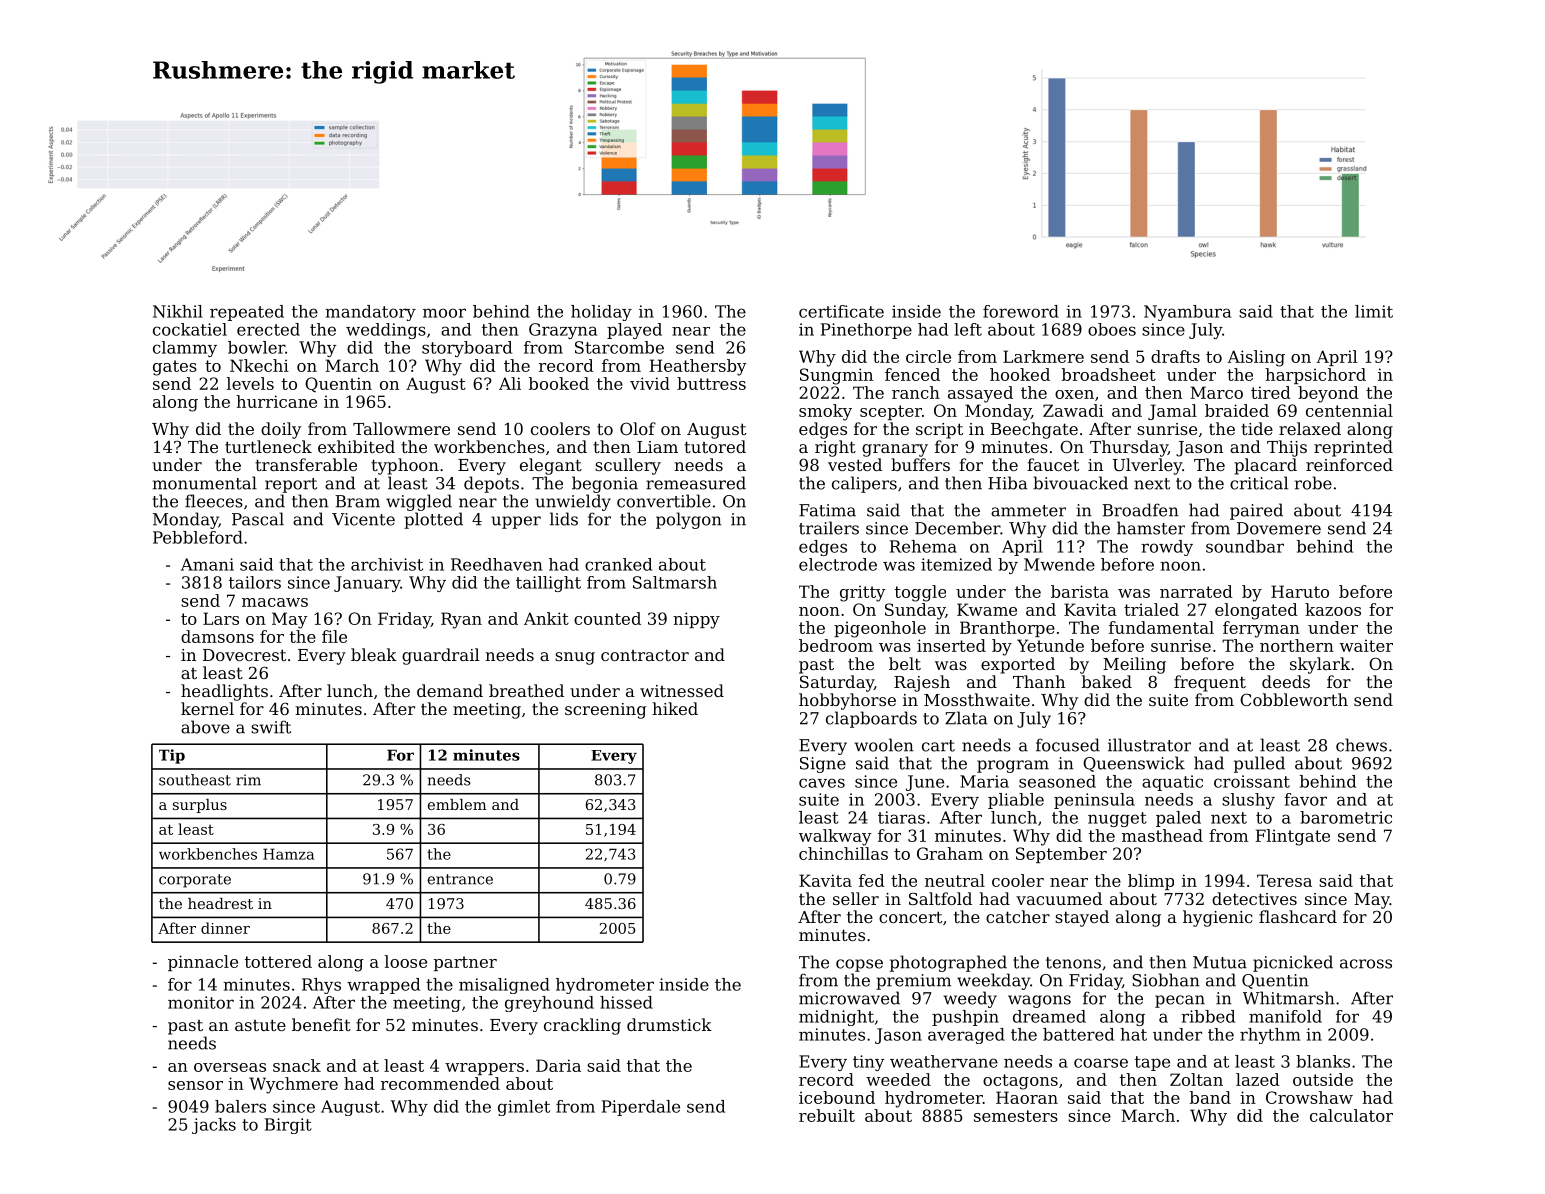 The width and height of the screenshot is (1545, 1194). Describe the element at coordinates (1210, 683) in the screenshot. I see `frequent` at that location.
